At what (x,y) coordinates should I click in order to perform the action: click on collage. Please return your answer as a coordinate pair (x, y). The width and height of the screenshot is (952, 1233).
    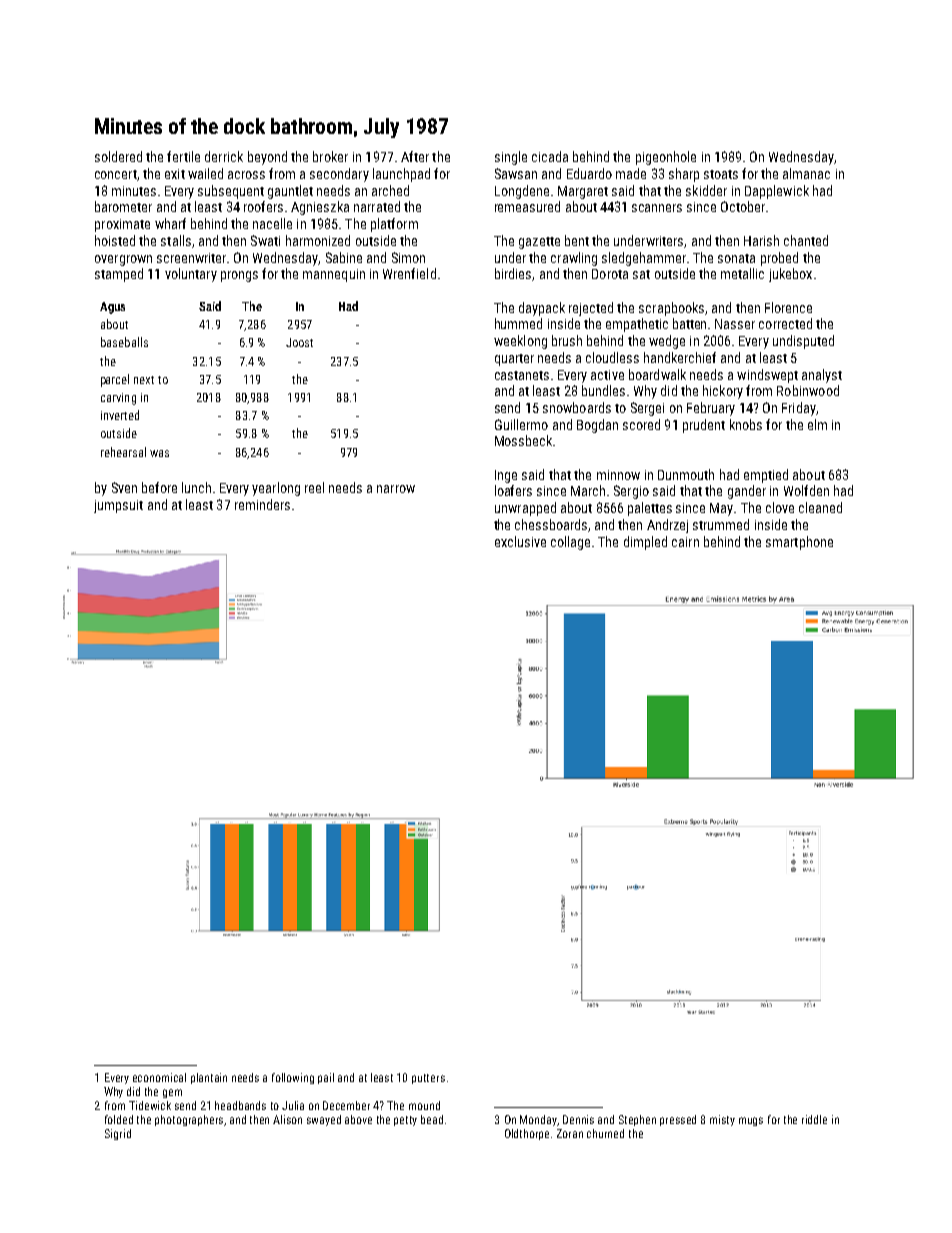
    Looking at the image, I should click on (570, 543).
